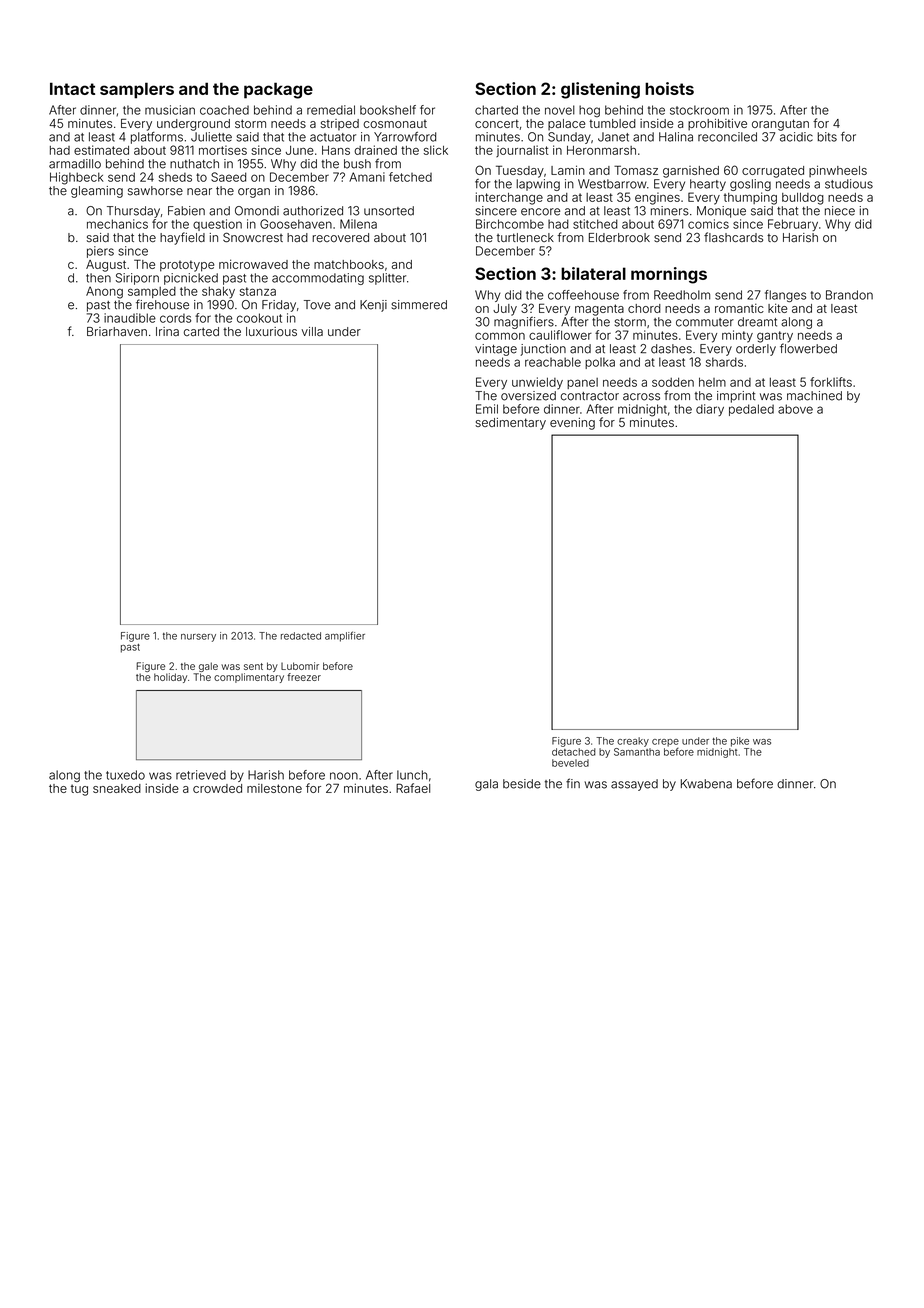  What do you see at coordinates (600, 90) in the screenshot?
I see `glistening` at bounding box center [600, 90].
